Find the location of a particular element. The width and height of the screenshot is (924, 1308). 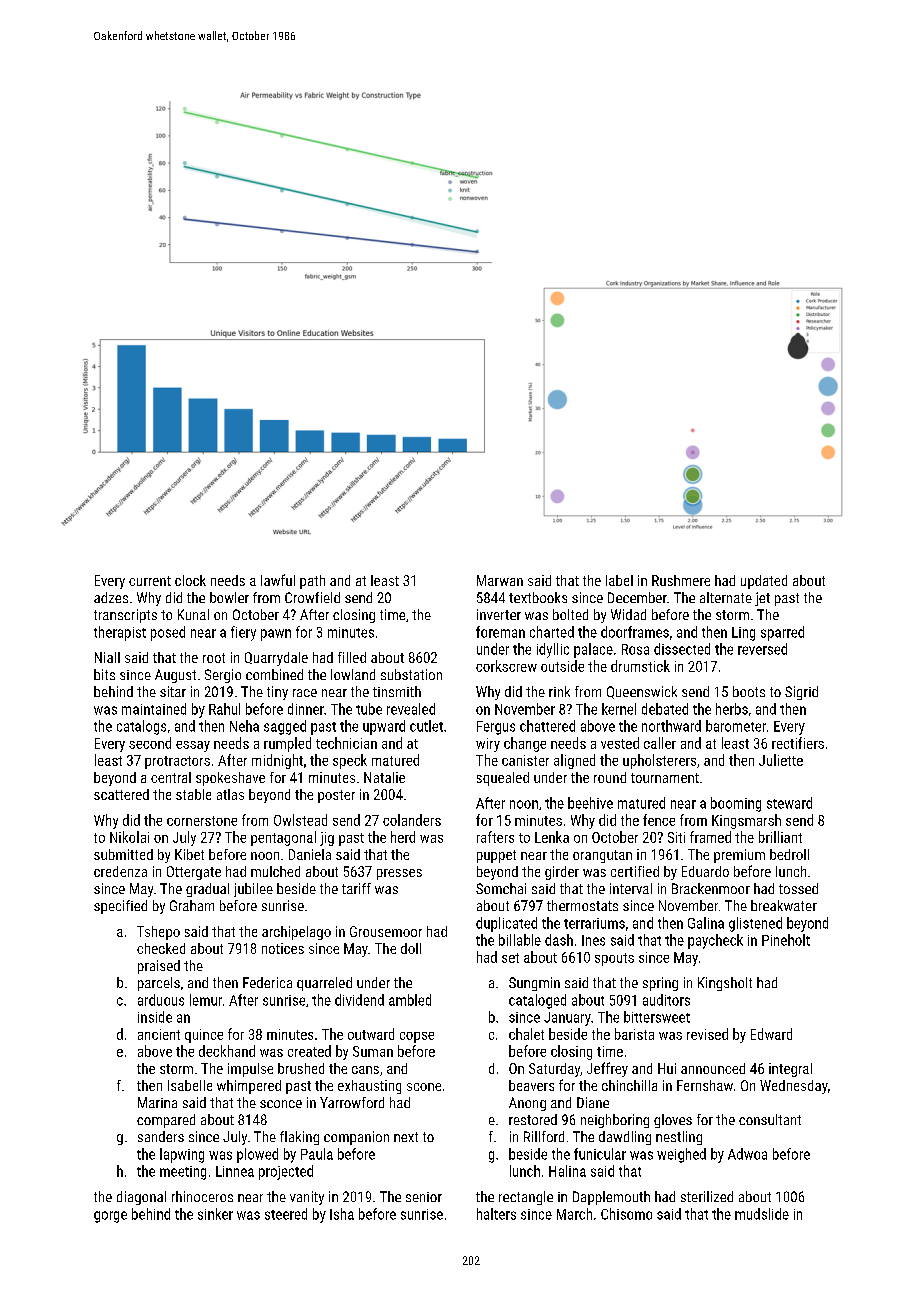

fiery is located at coordinates (243, 633).
